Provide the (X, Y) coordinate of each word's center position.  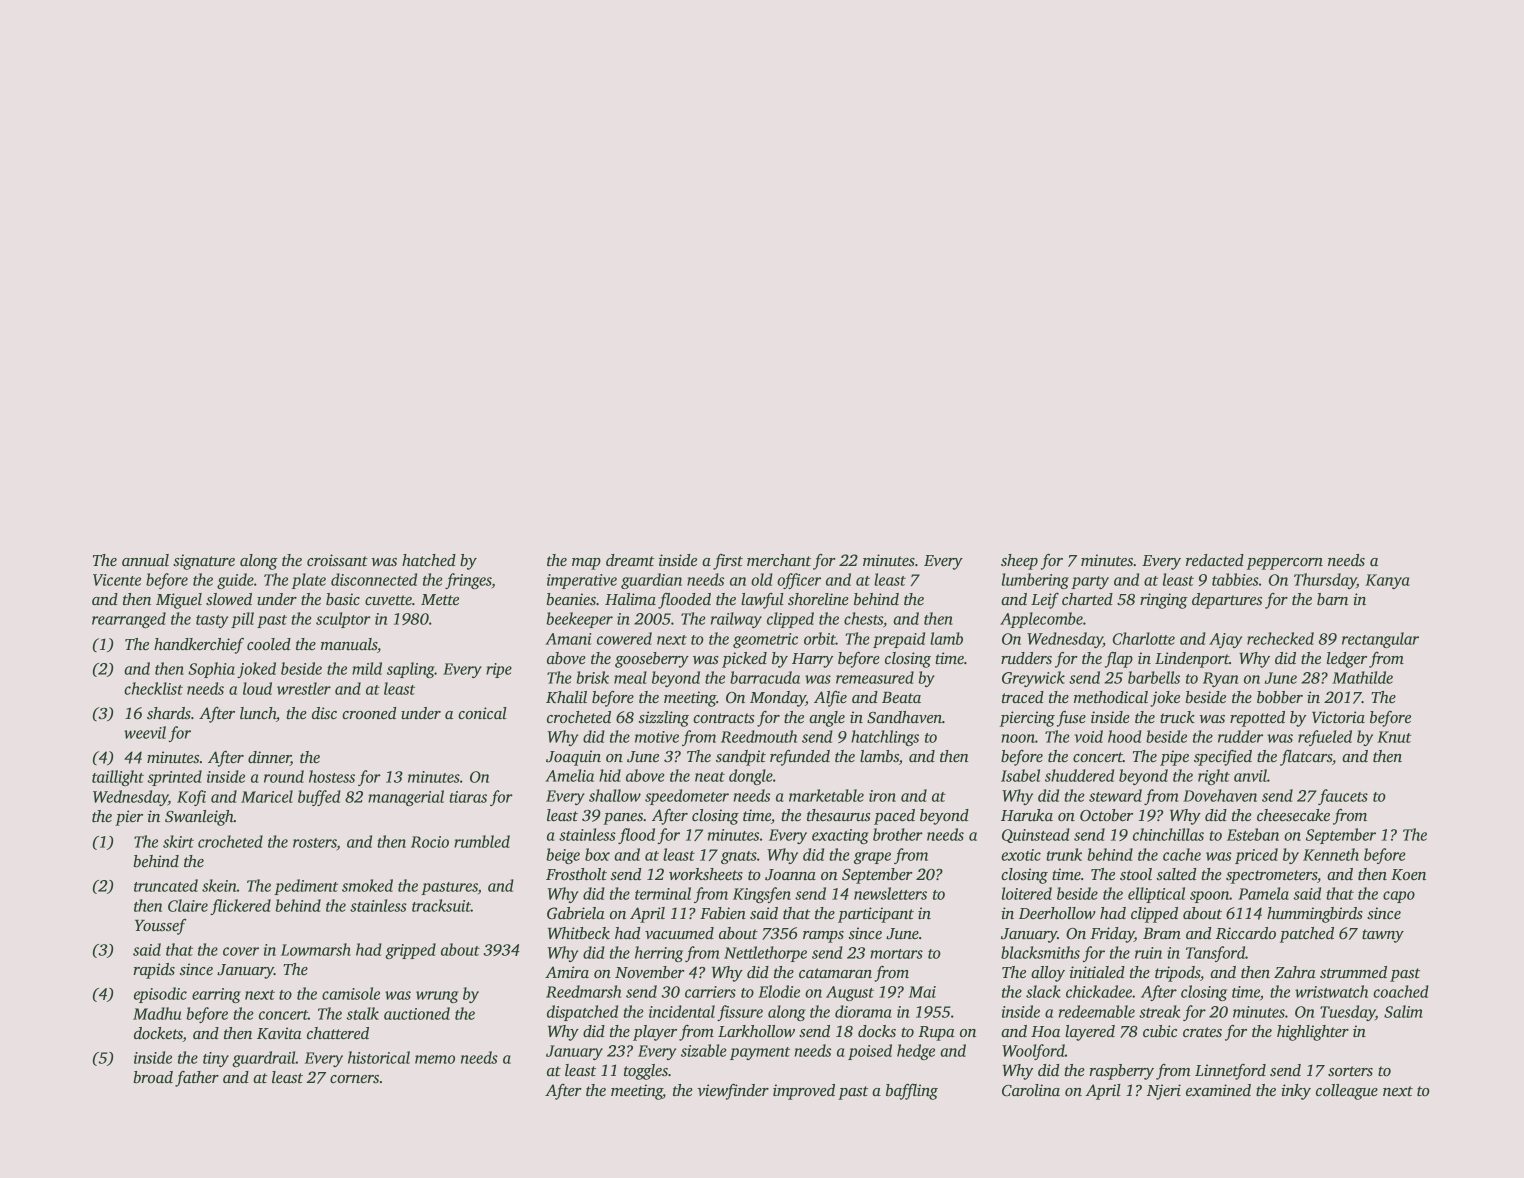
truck (1177, 717)
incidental (682, 1011)
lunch (258, 713)
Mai (922, 992)
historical (379, 1057)
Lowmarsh (316, 949)
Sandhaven (904, 717)
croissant (337, 560)
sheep (1019, 562)
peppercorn (1284, 564)
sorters (1350, 1071)
